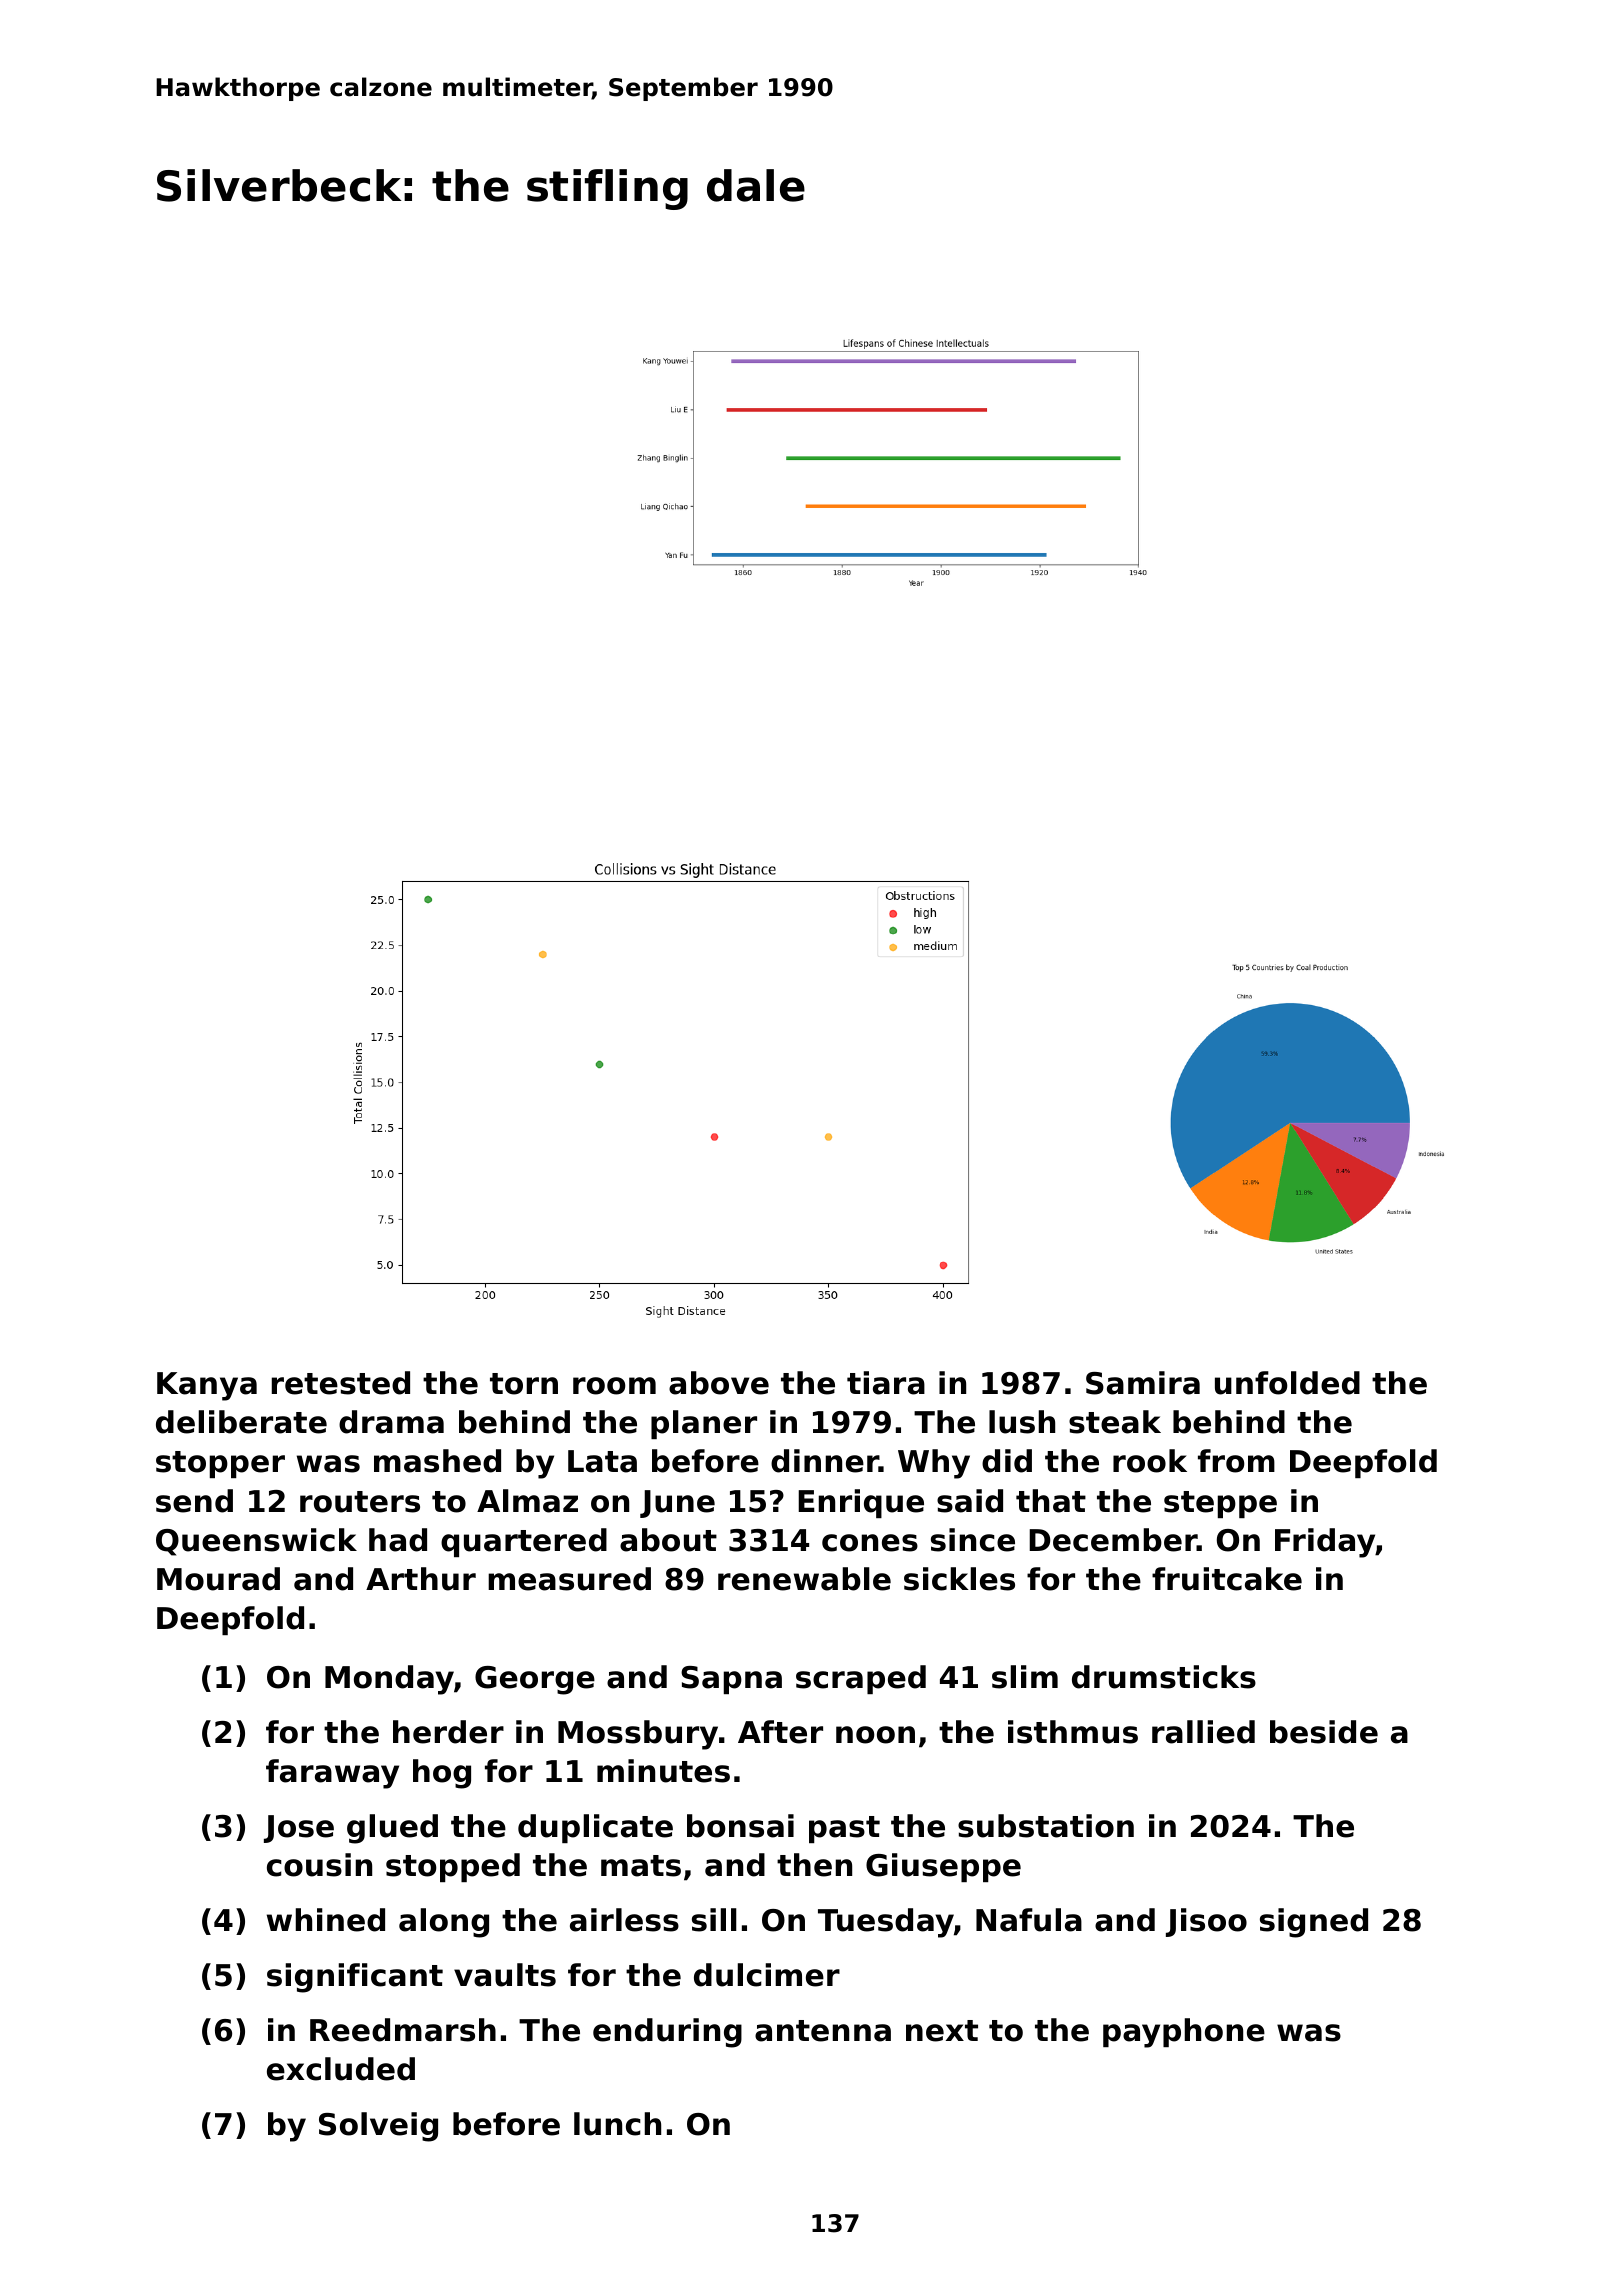 The width and height of the screenshot is (1620, 2292). I want to click on retested, so click(341, 1383).
